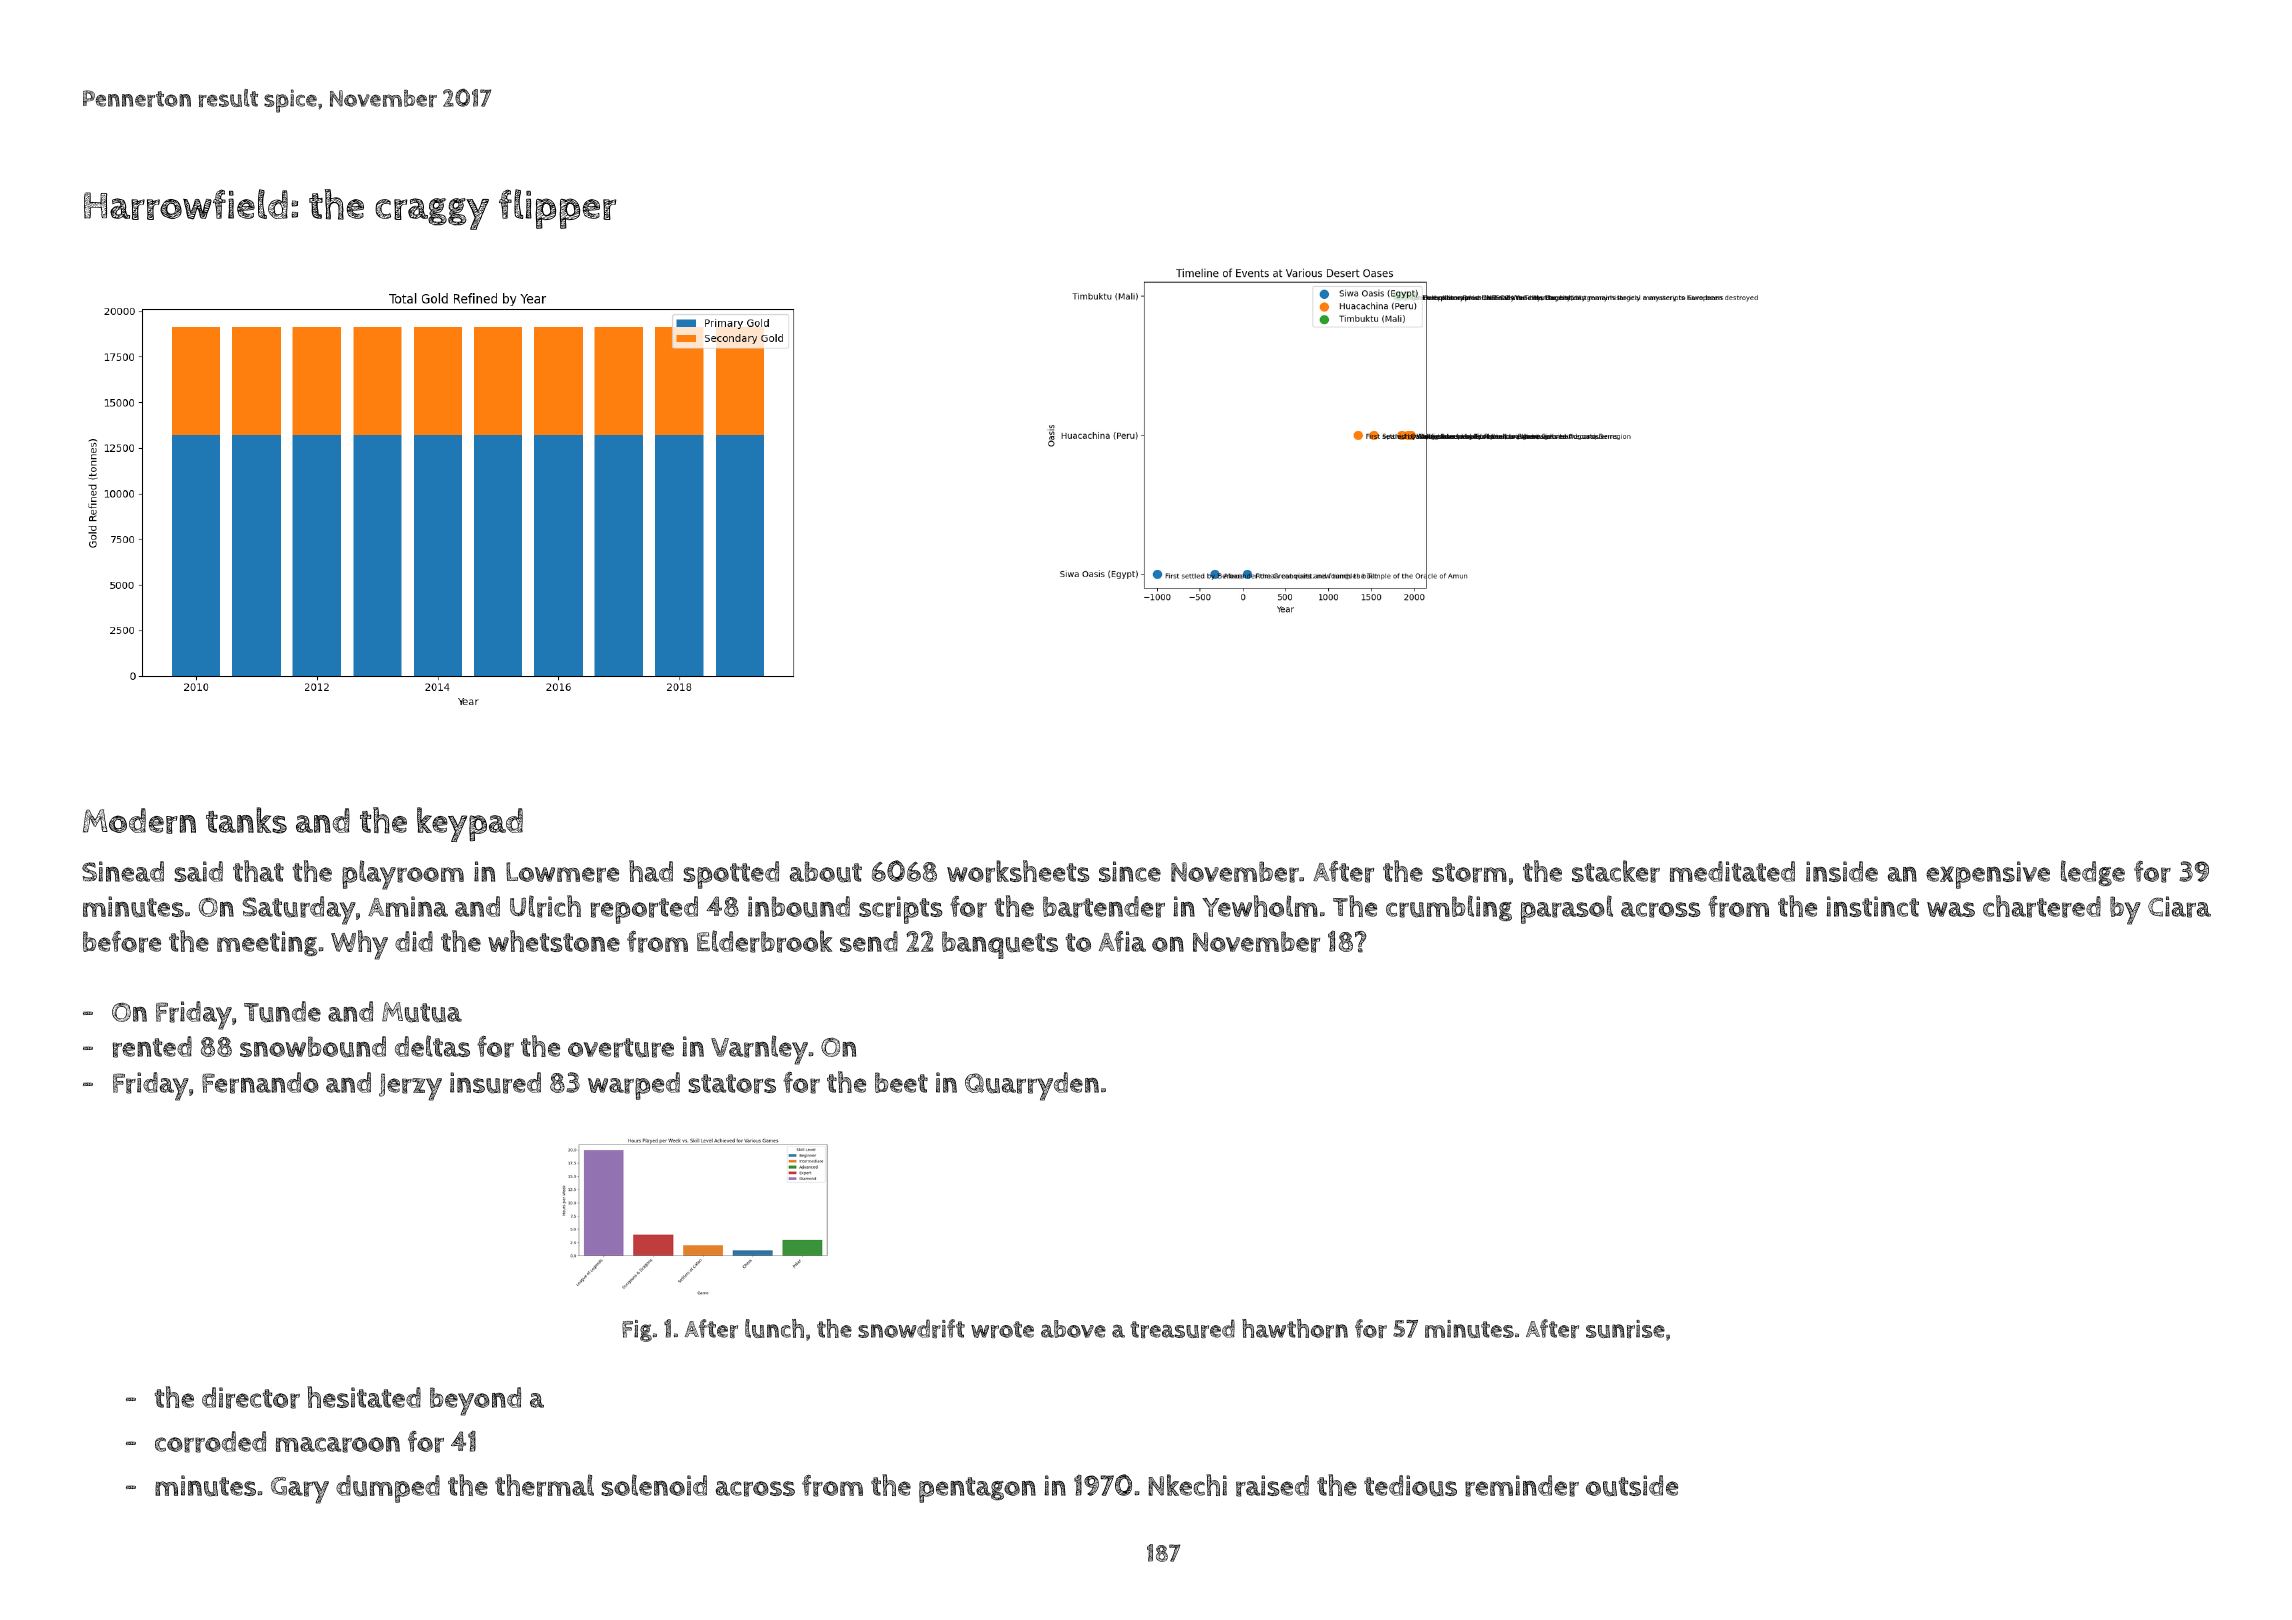 The width and height of the image is (2292, 1620). What do you see at coordinates (1522, 1486) in the image?
I see `reminder` at bounding box center [1522, 1486].
